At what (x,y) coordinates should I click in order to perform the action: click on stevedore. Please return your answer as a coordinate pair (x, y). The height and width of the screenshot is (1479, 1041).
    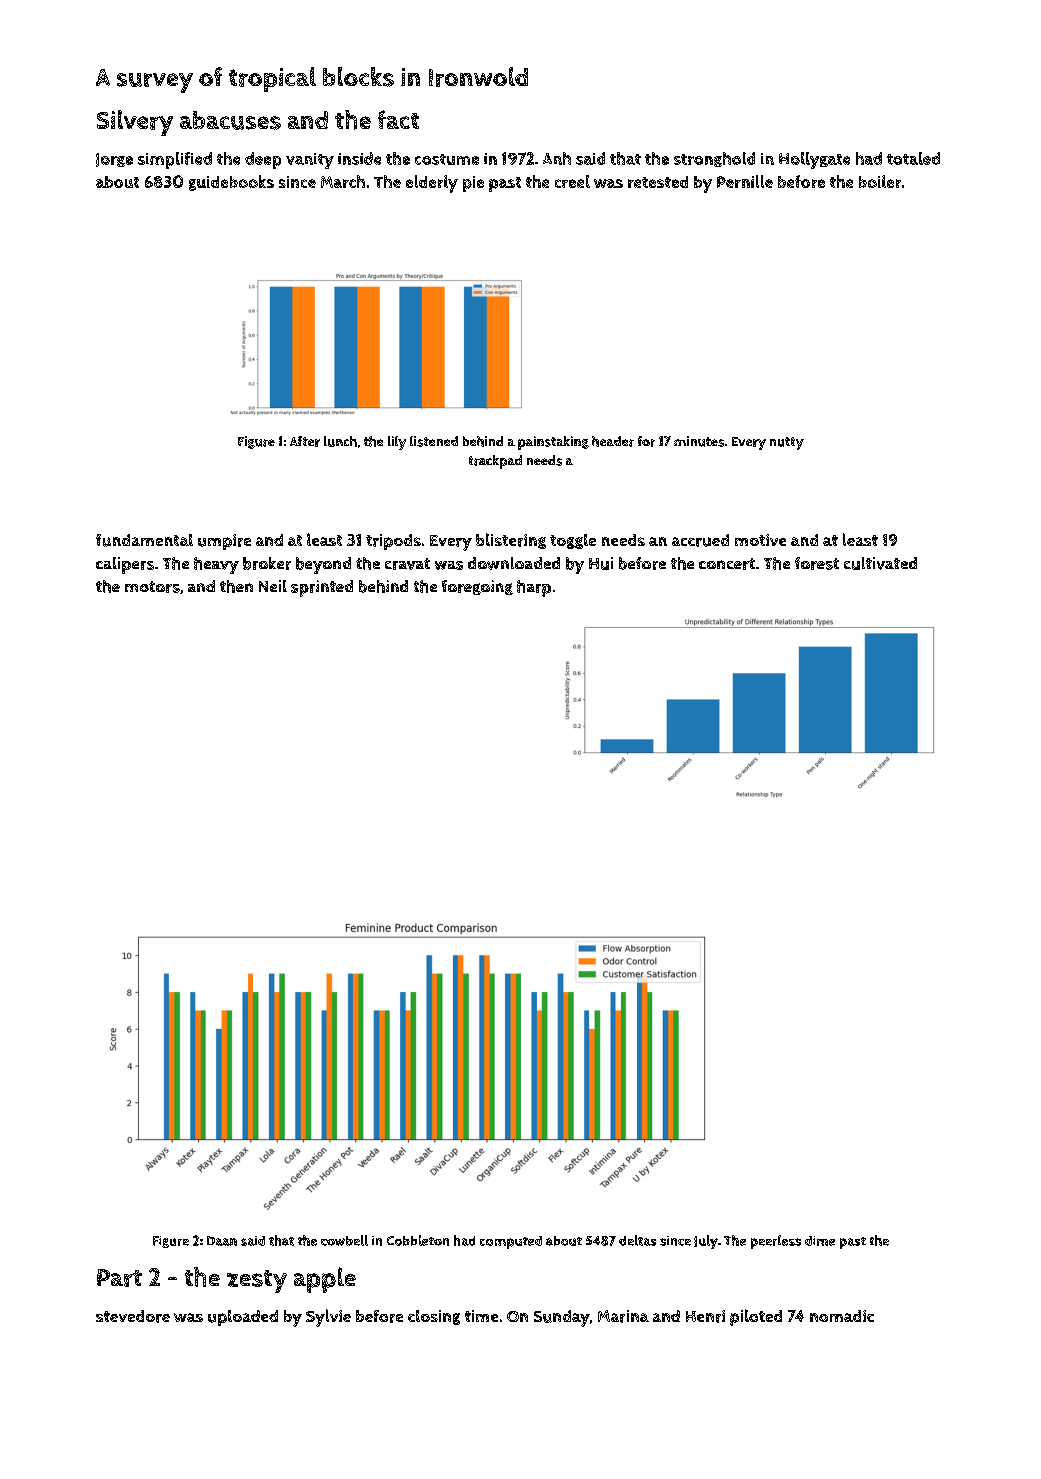
    Looking at the image, I should click on (133, 1316).
